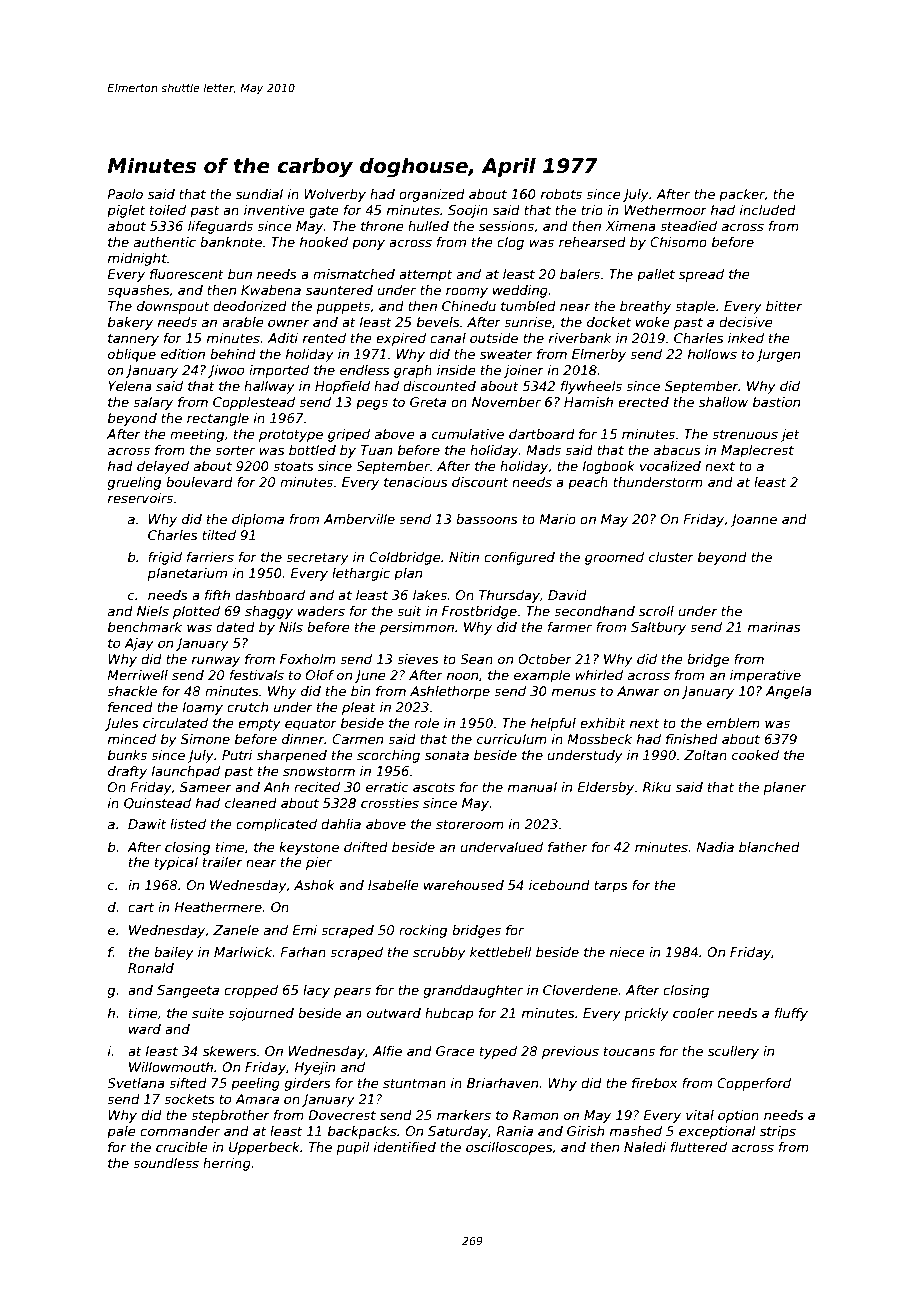  I want to click on Willowmouth, so click(171, 1067).
